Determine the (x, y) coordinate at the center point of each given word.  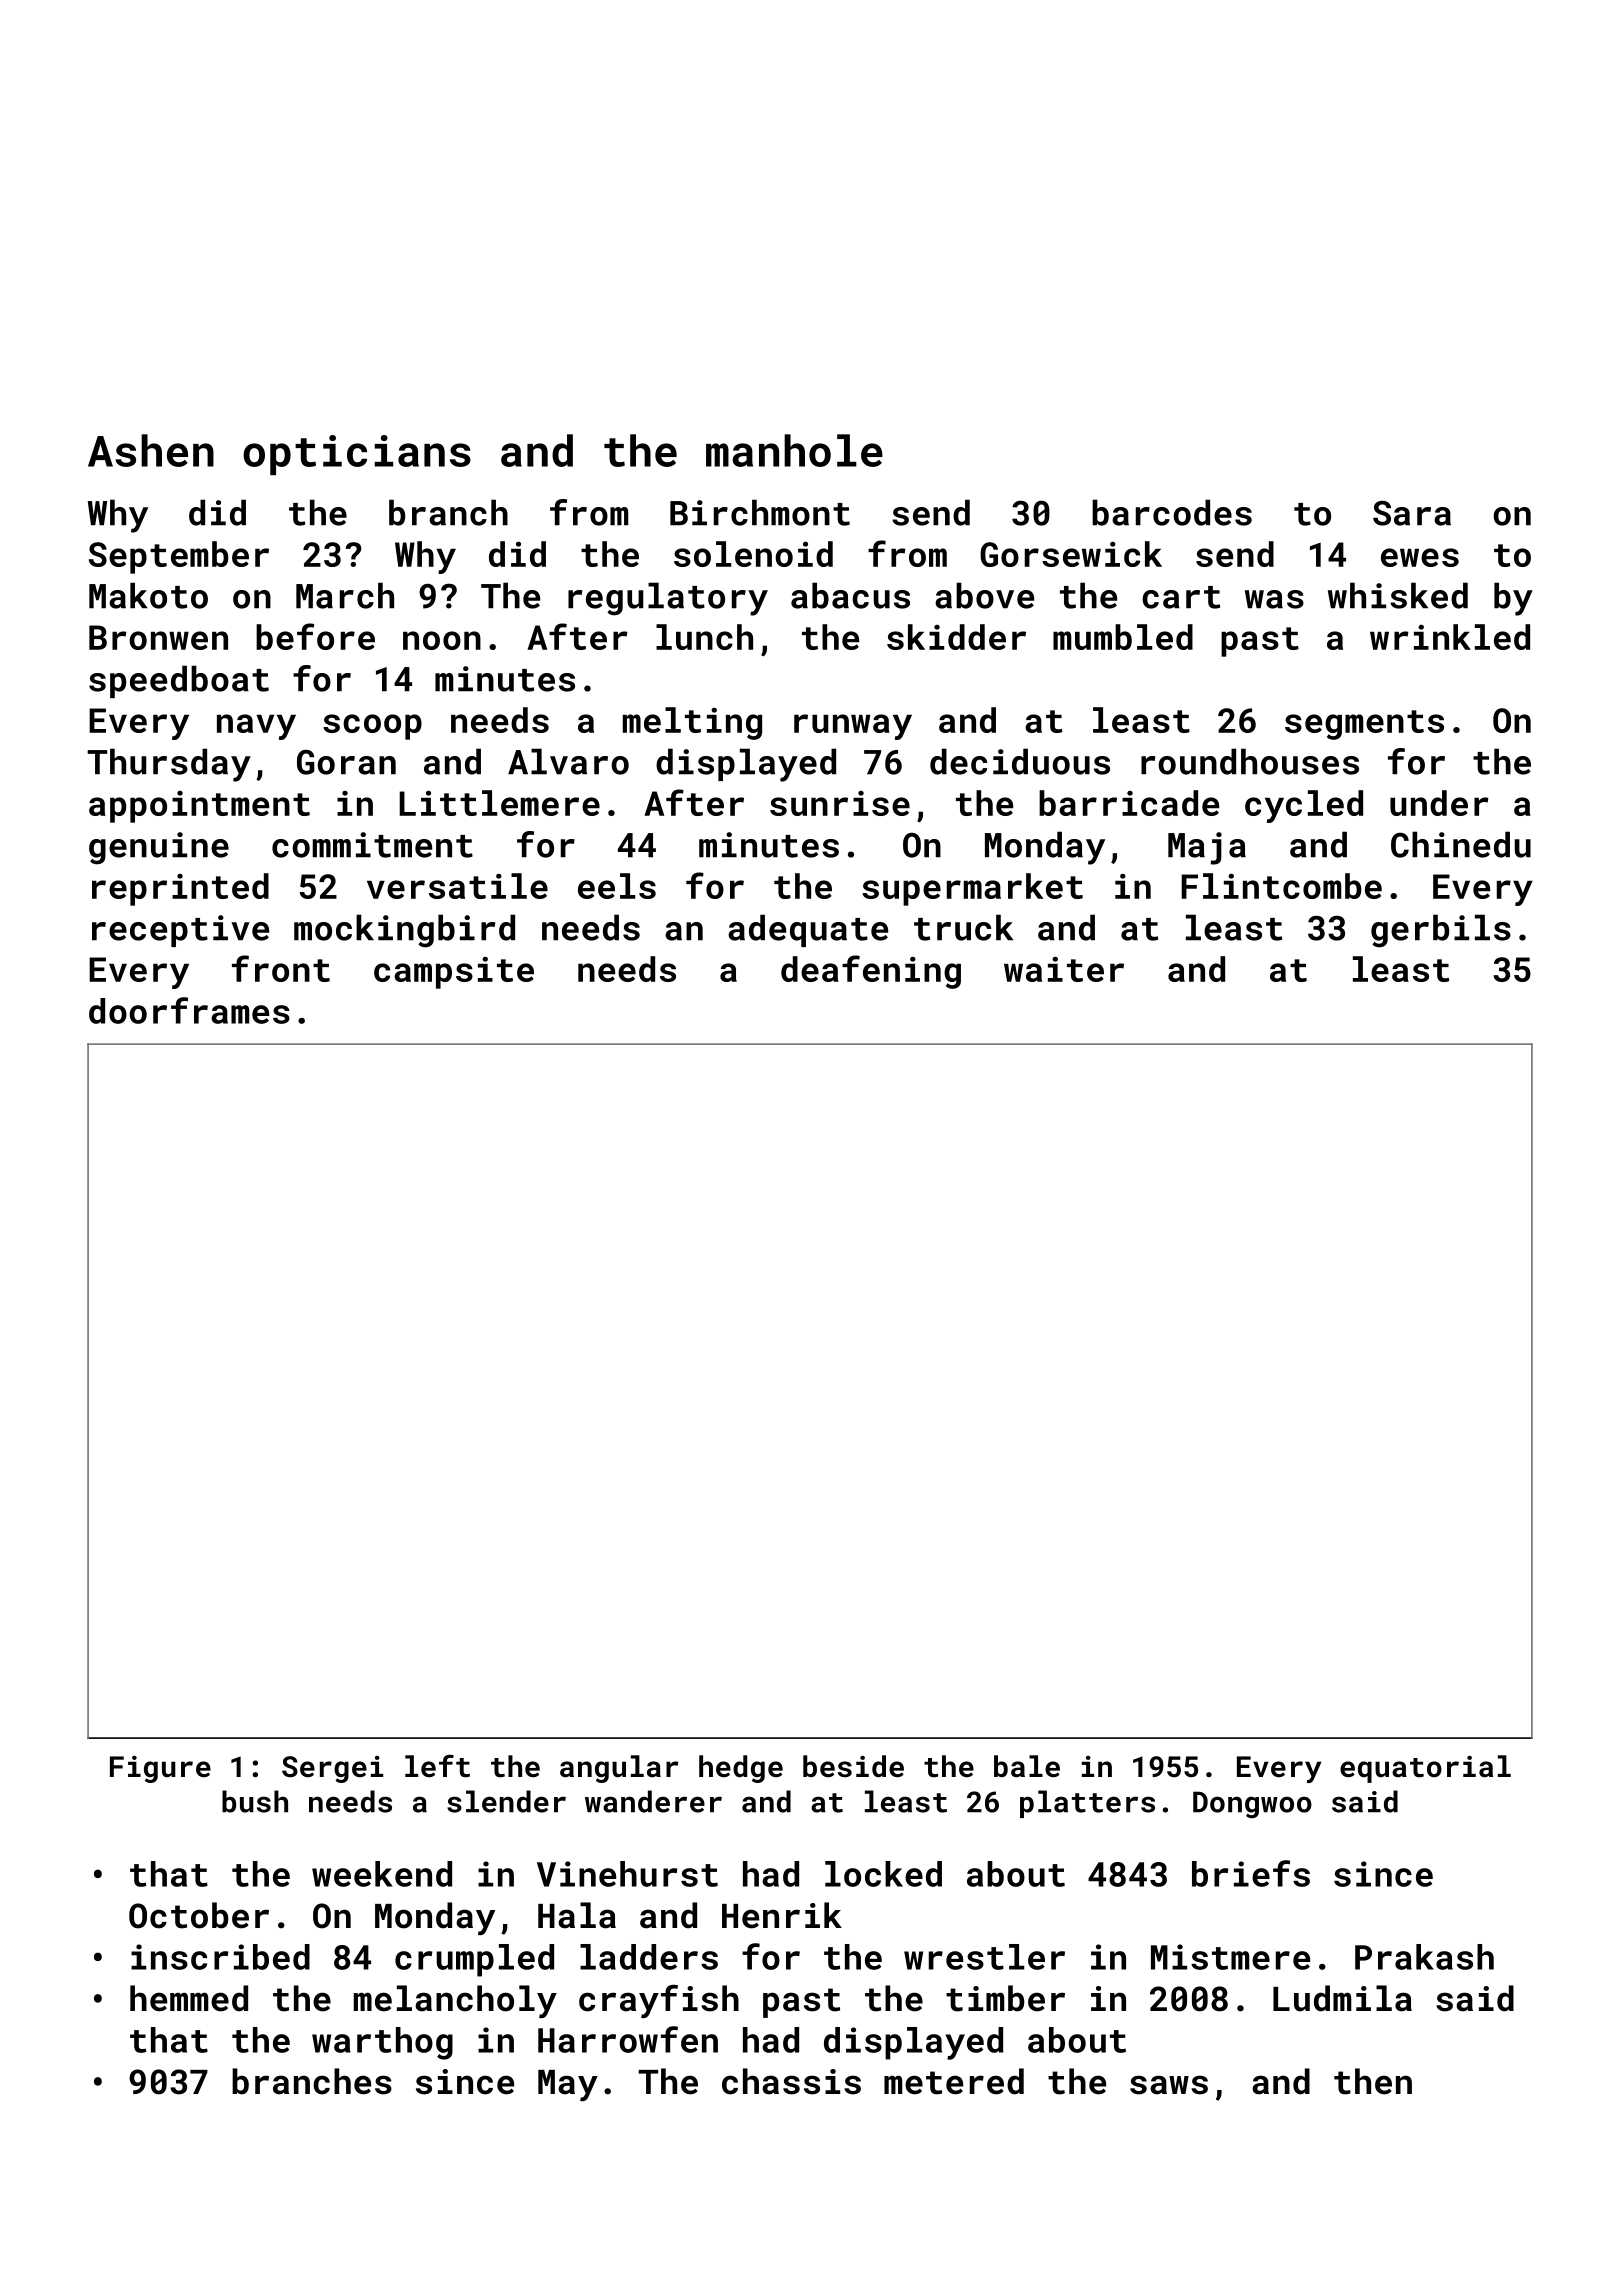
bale (1027, 1766)
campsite (454, 973)
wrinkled (1450, 637)
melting (692, 723)
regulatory (668, 599)
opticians (357, 455)
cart (1181, 597)
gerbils (1441, 931)
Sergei (332, 1769)
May (568, 2085)
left (437, 1766)
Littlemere (499, 803)
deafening (871, 972)
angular (619, 1769)
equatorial (1425, 1769)
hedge (741, 1769)
